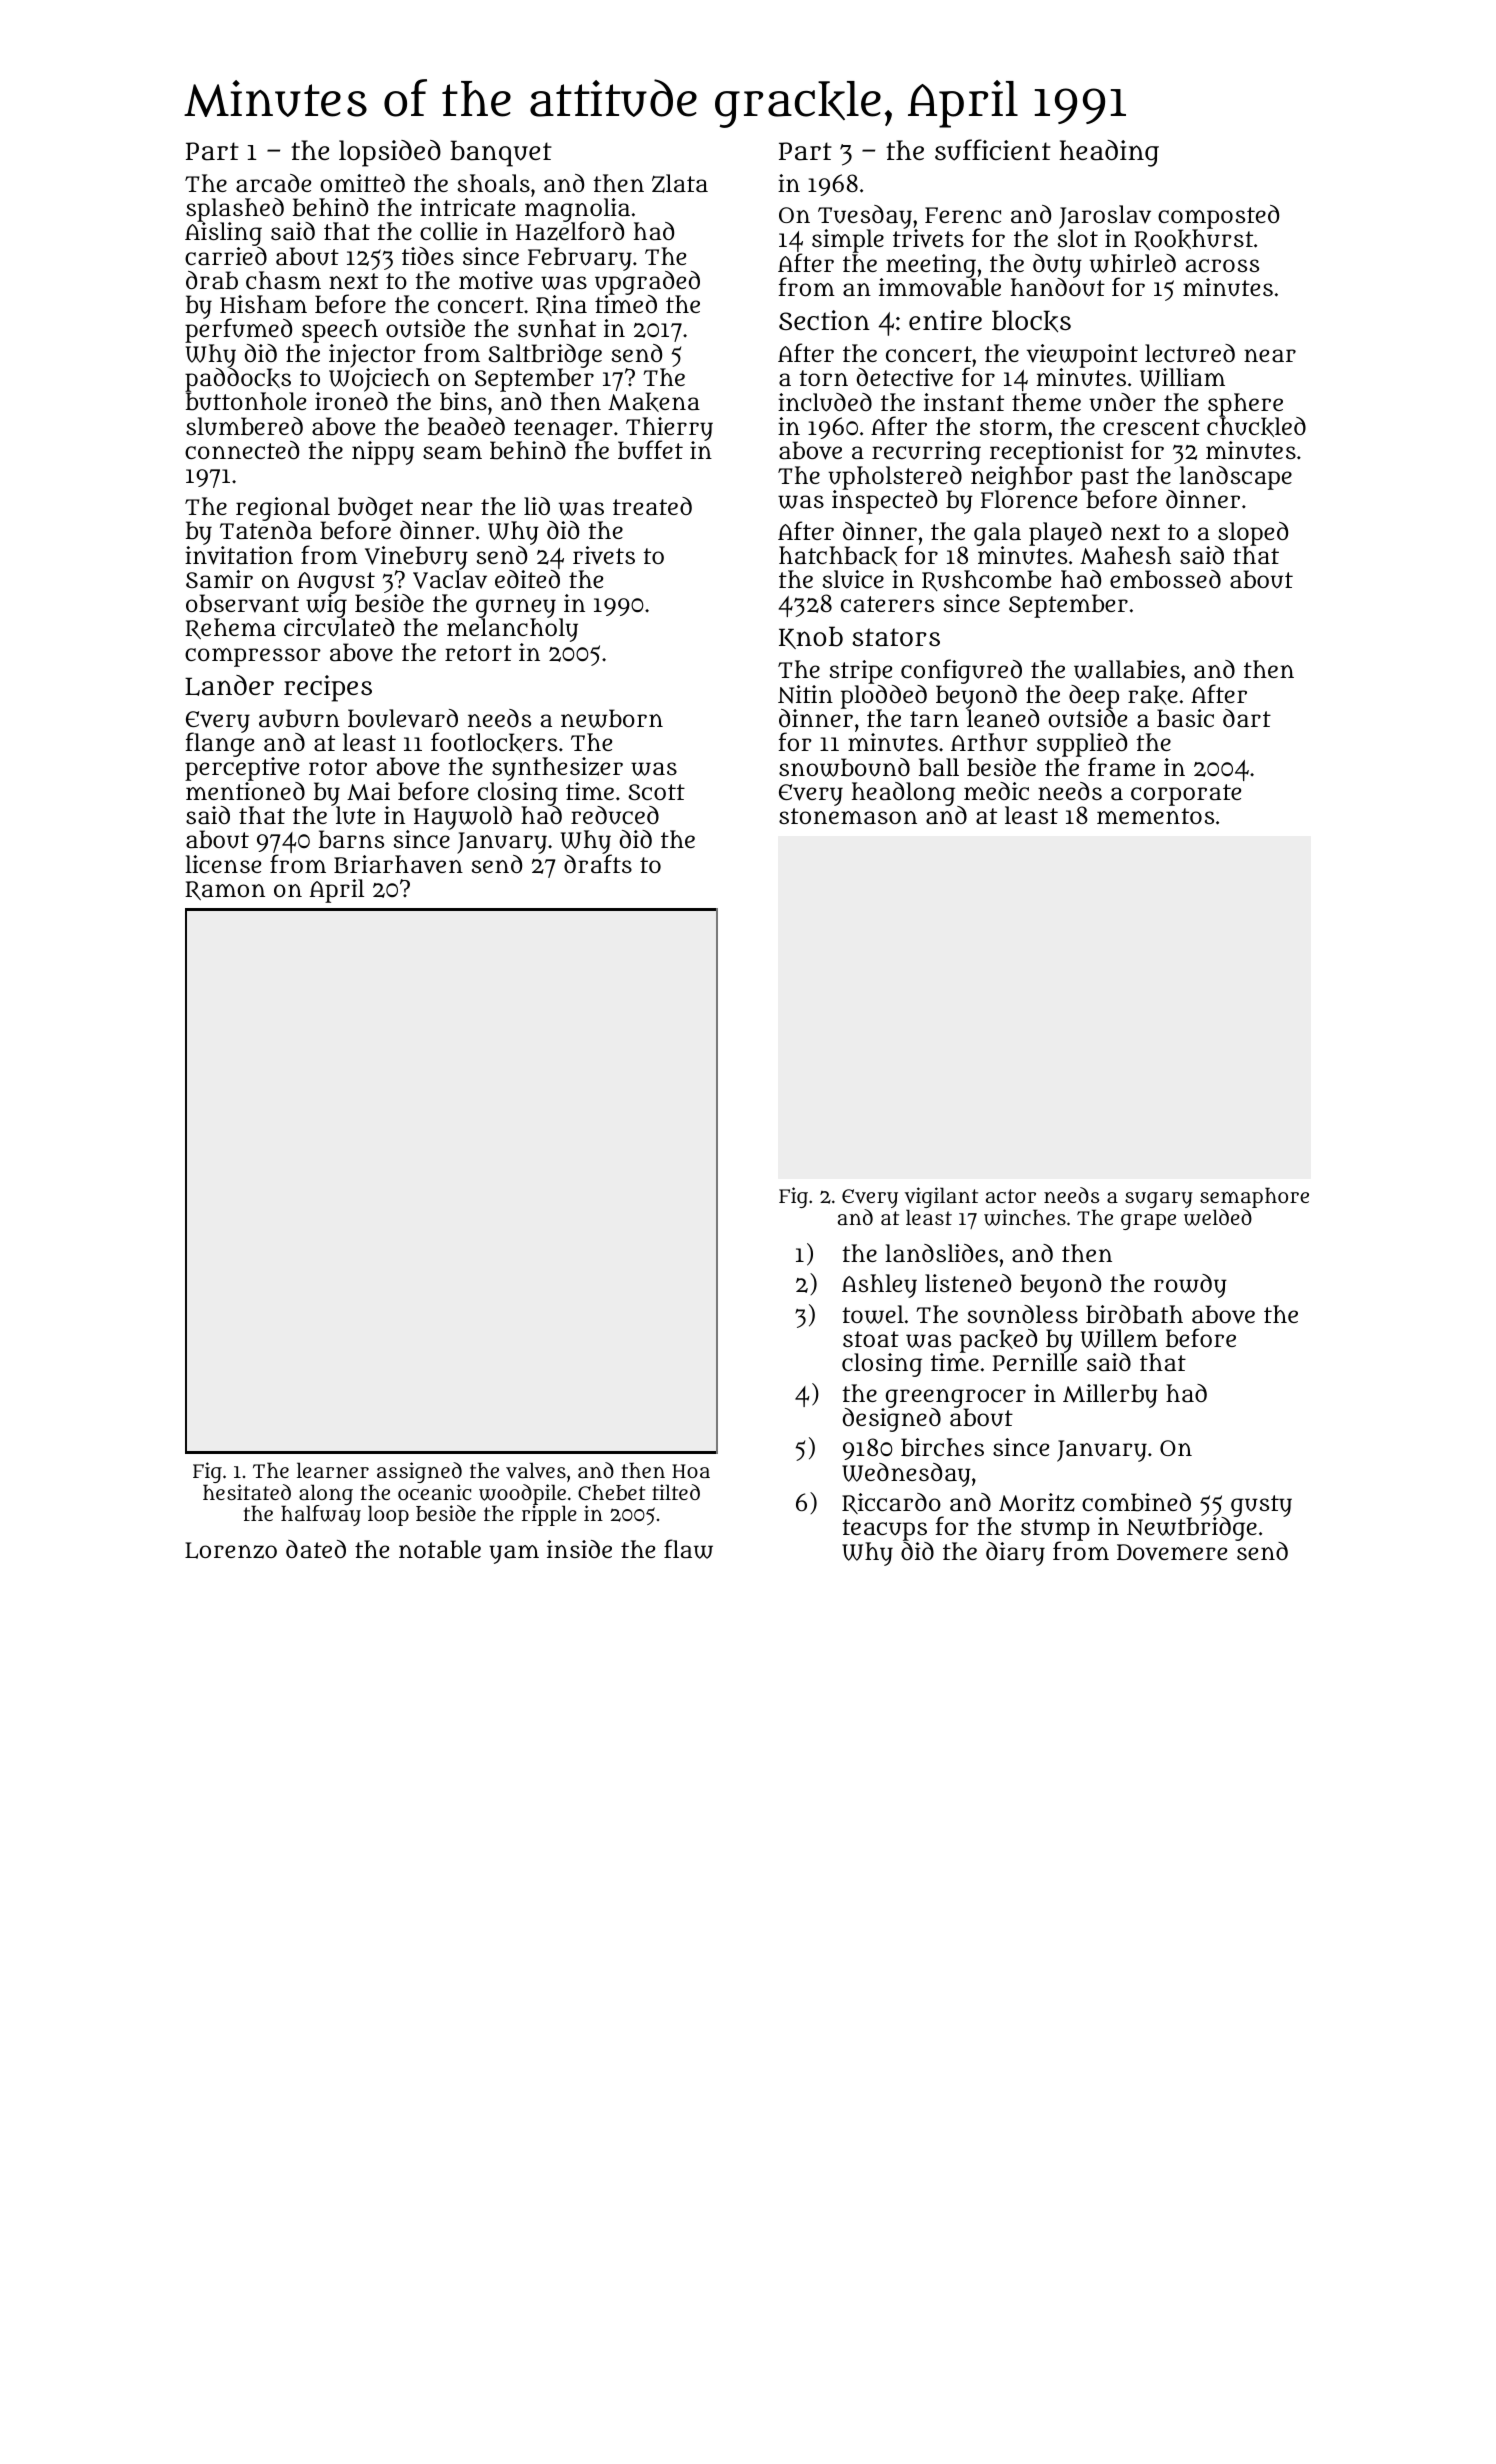 The height and width of the page is (2464, 1496). Describe the element at coordinates (884, 1530) in the page. I see `teacups` at that location.
